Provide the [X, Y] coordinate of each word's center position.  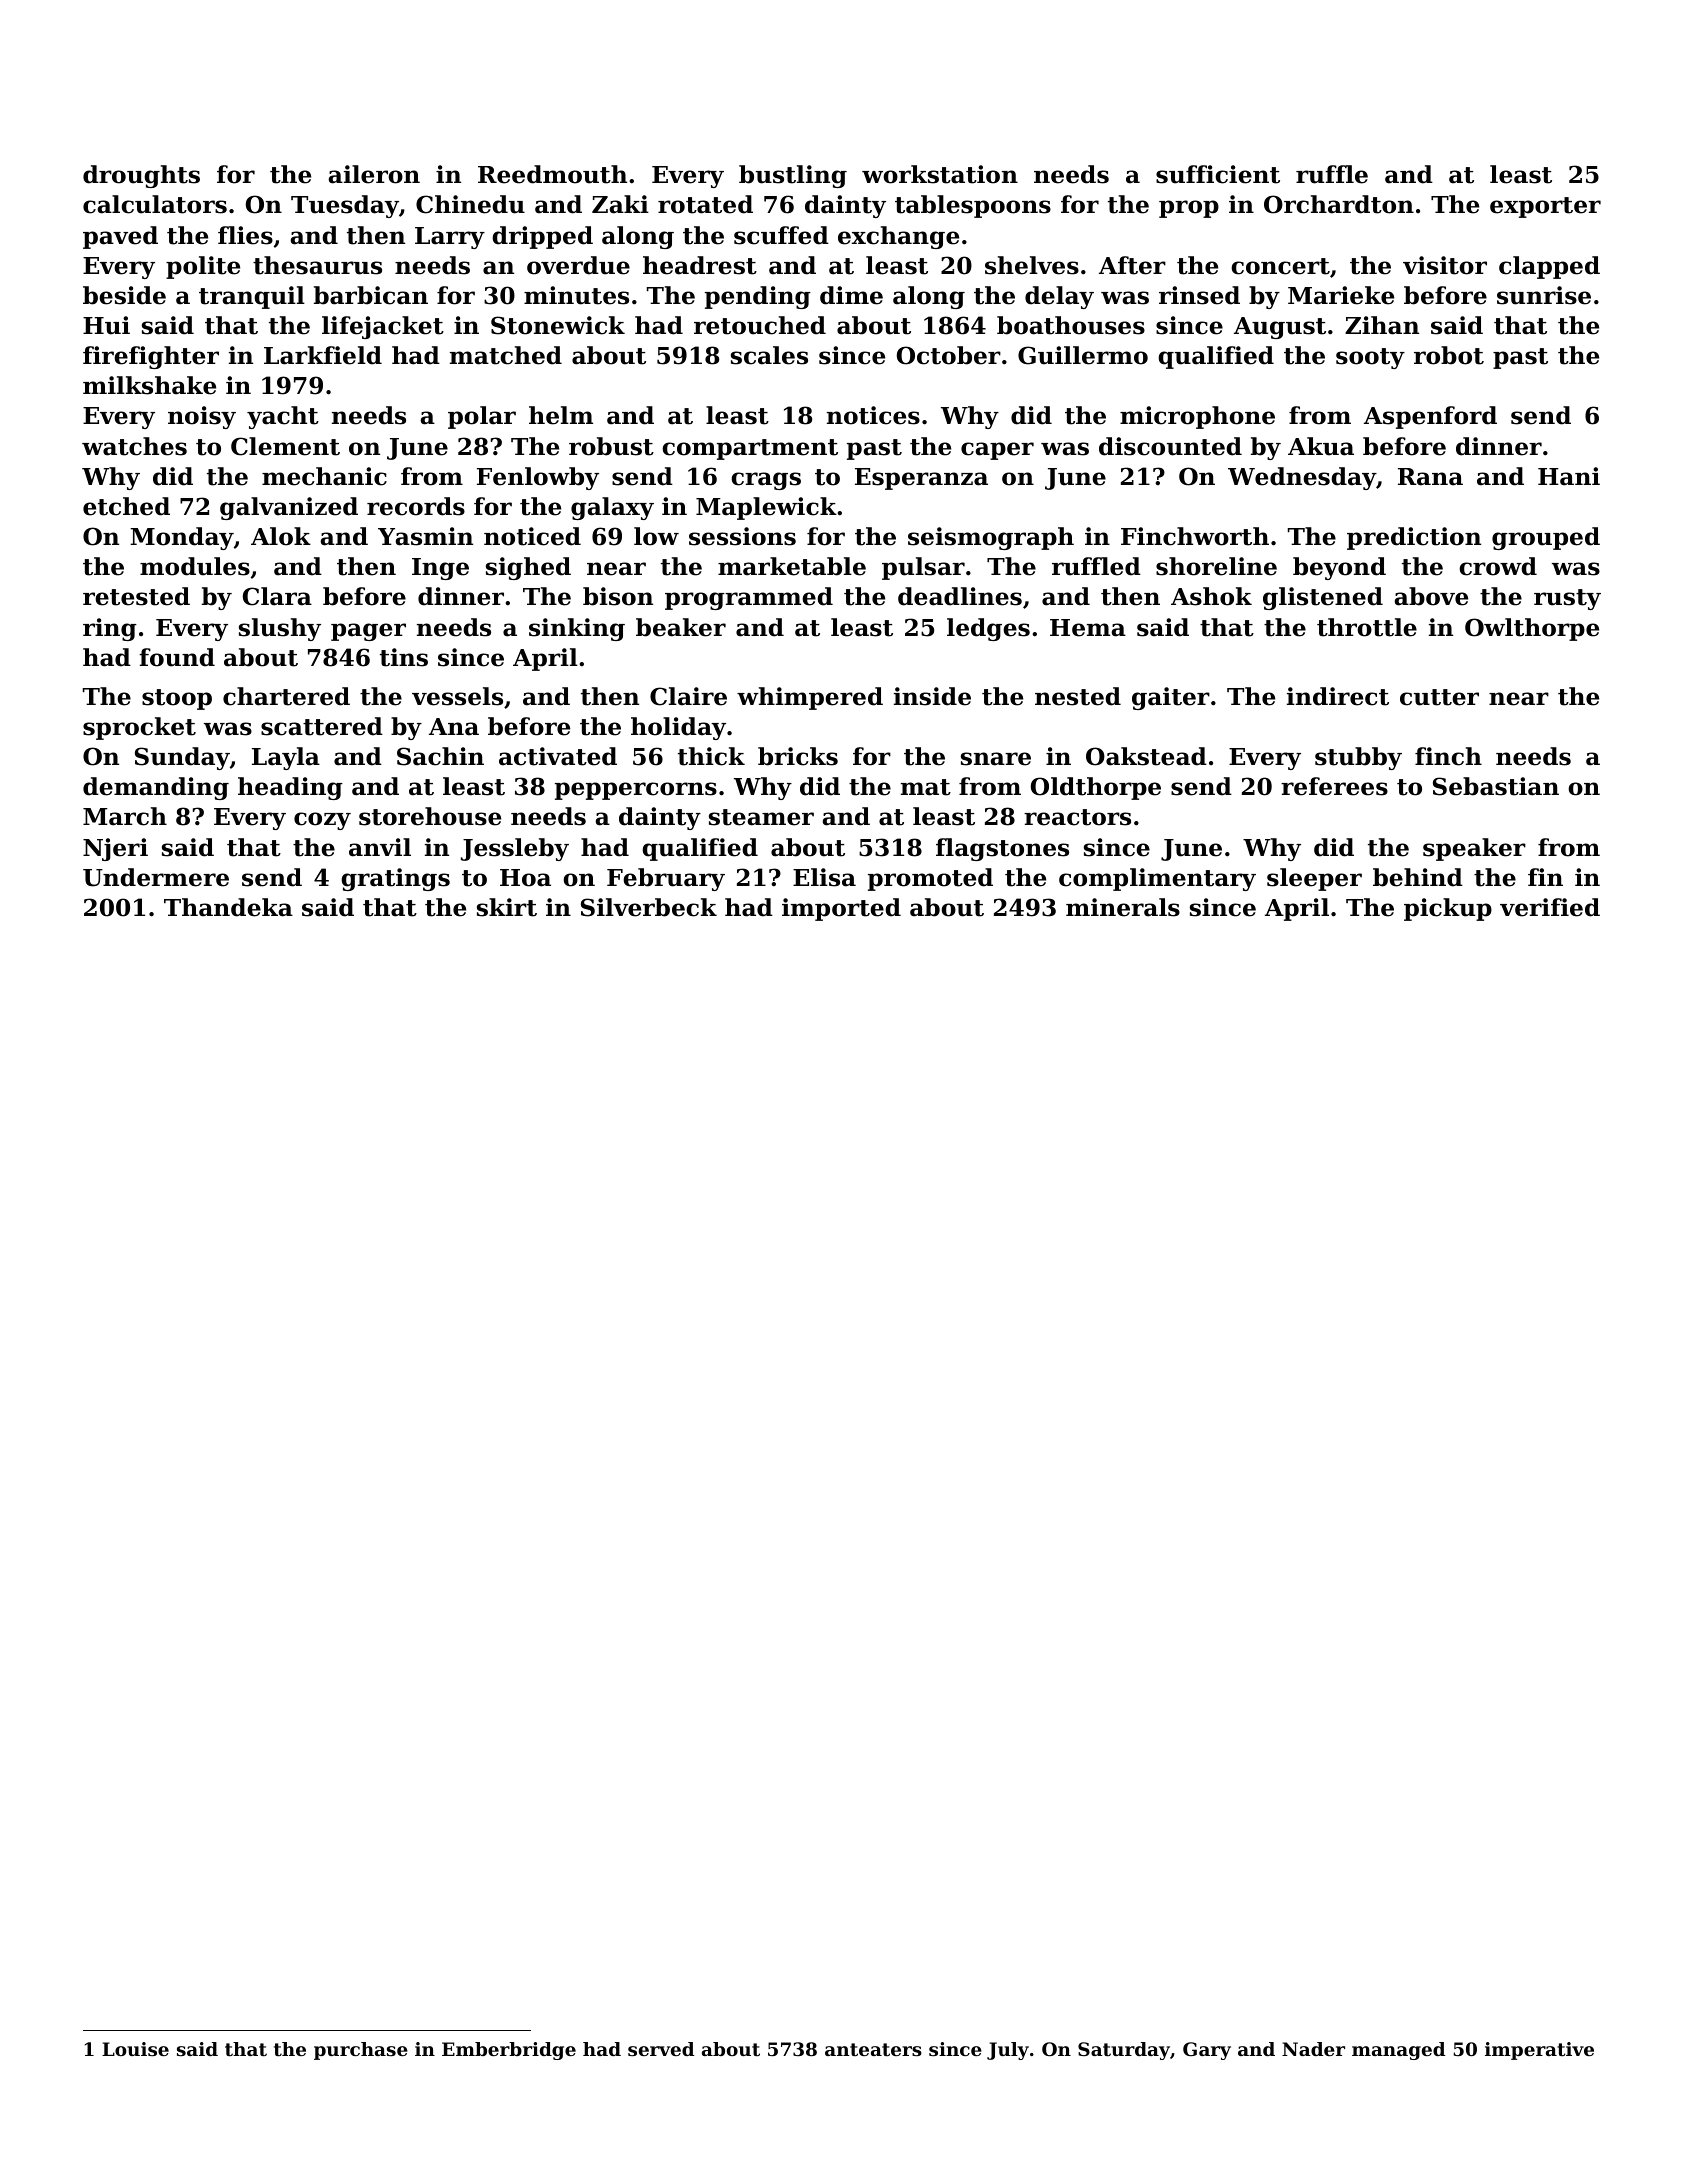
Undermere [156, 877]
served [661, 2049]
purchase [361, 2051]
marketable [792, 566]
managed [1398, 2051]
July [1008, 2051]
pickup [1448, 909]
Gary [1207, 2051]
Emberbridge [509, 2051]
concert [1280, 266]
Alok [281, 536]
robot [1449, 355]
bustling [793, 176]
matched [506, 355]
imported [841, 909]
